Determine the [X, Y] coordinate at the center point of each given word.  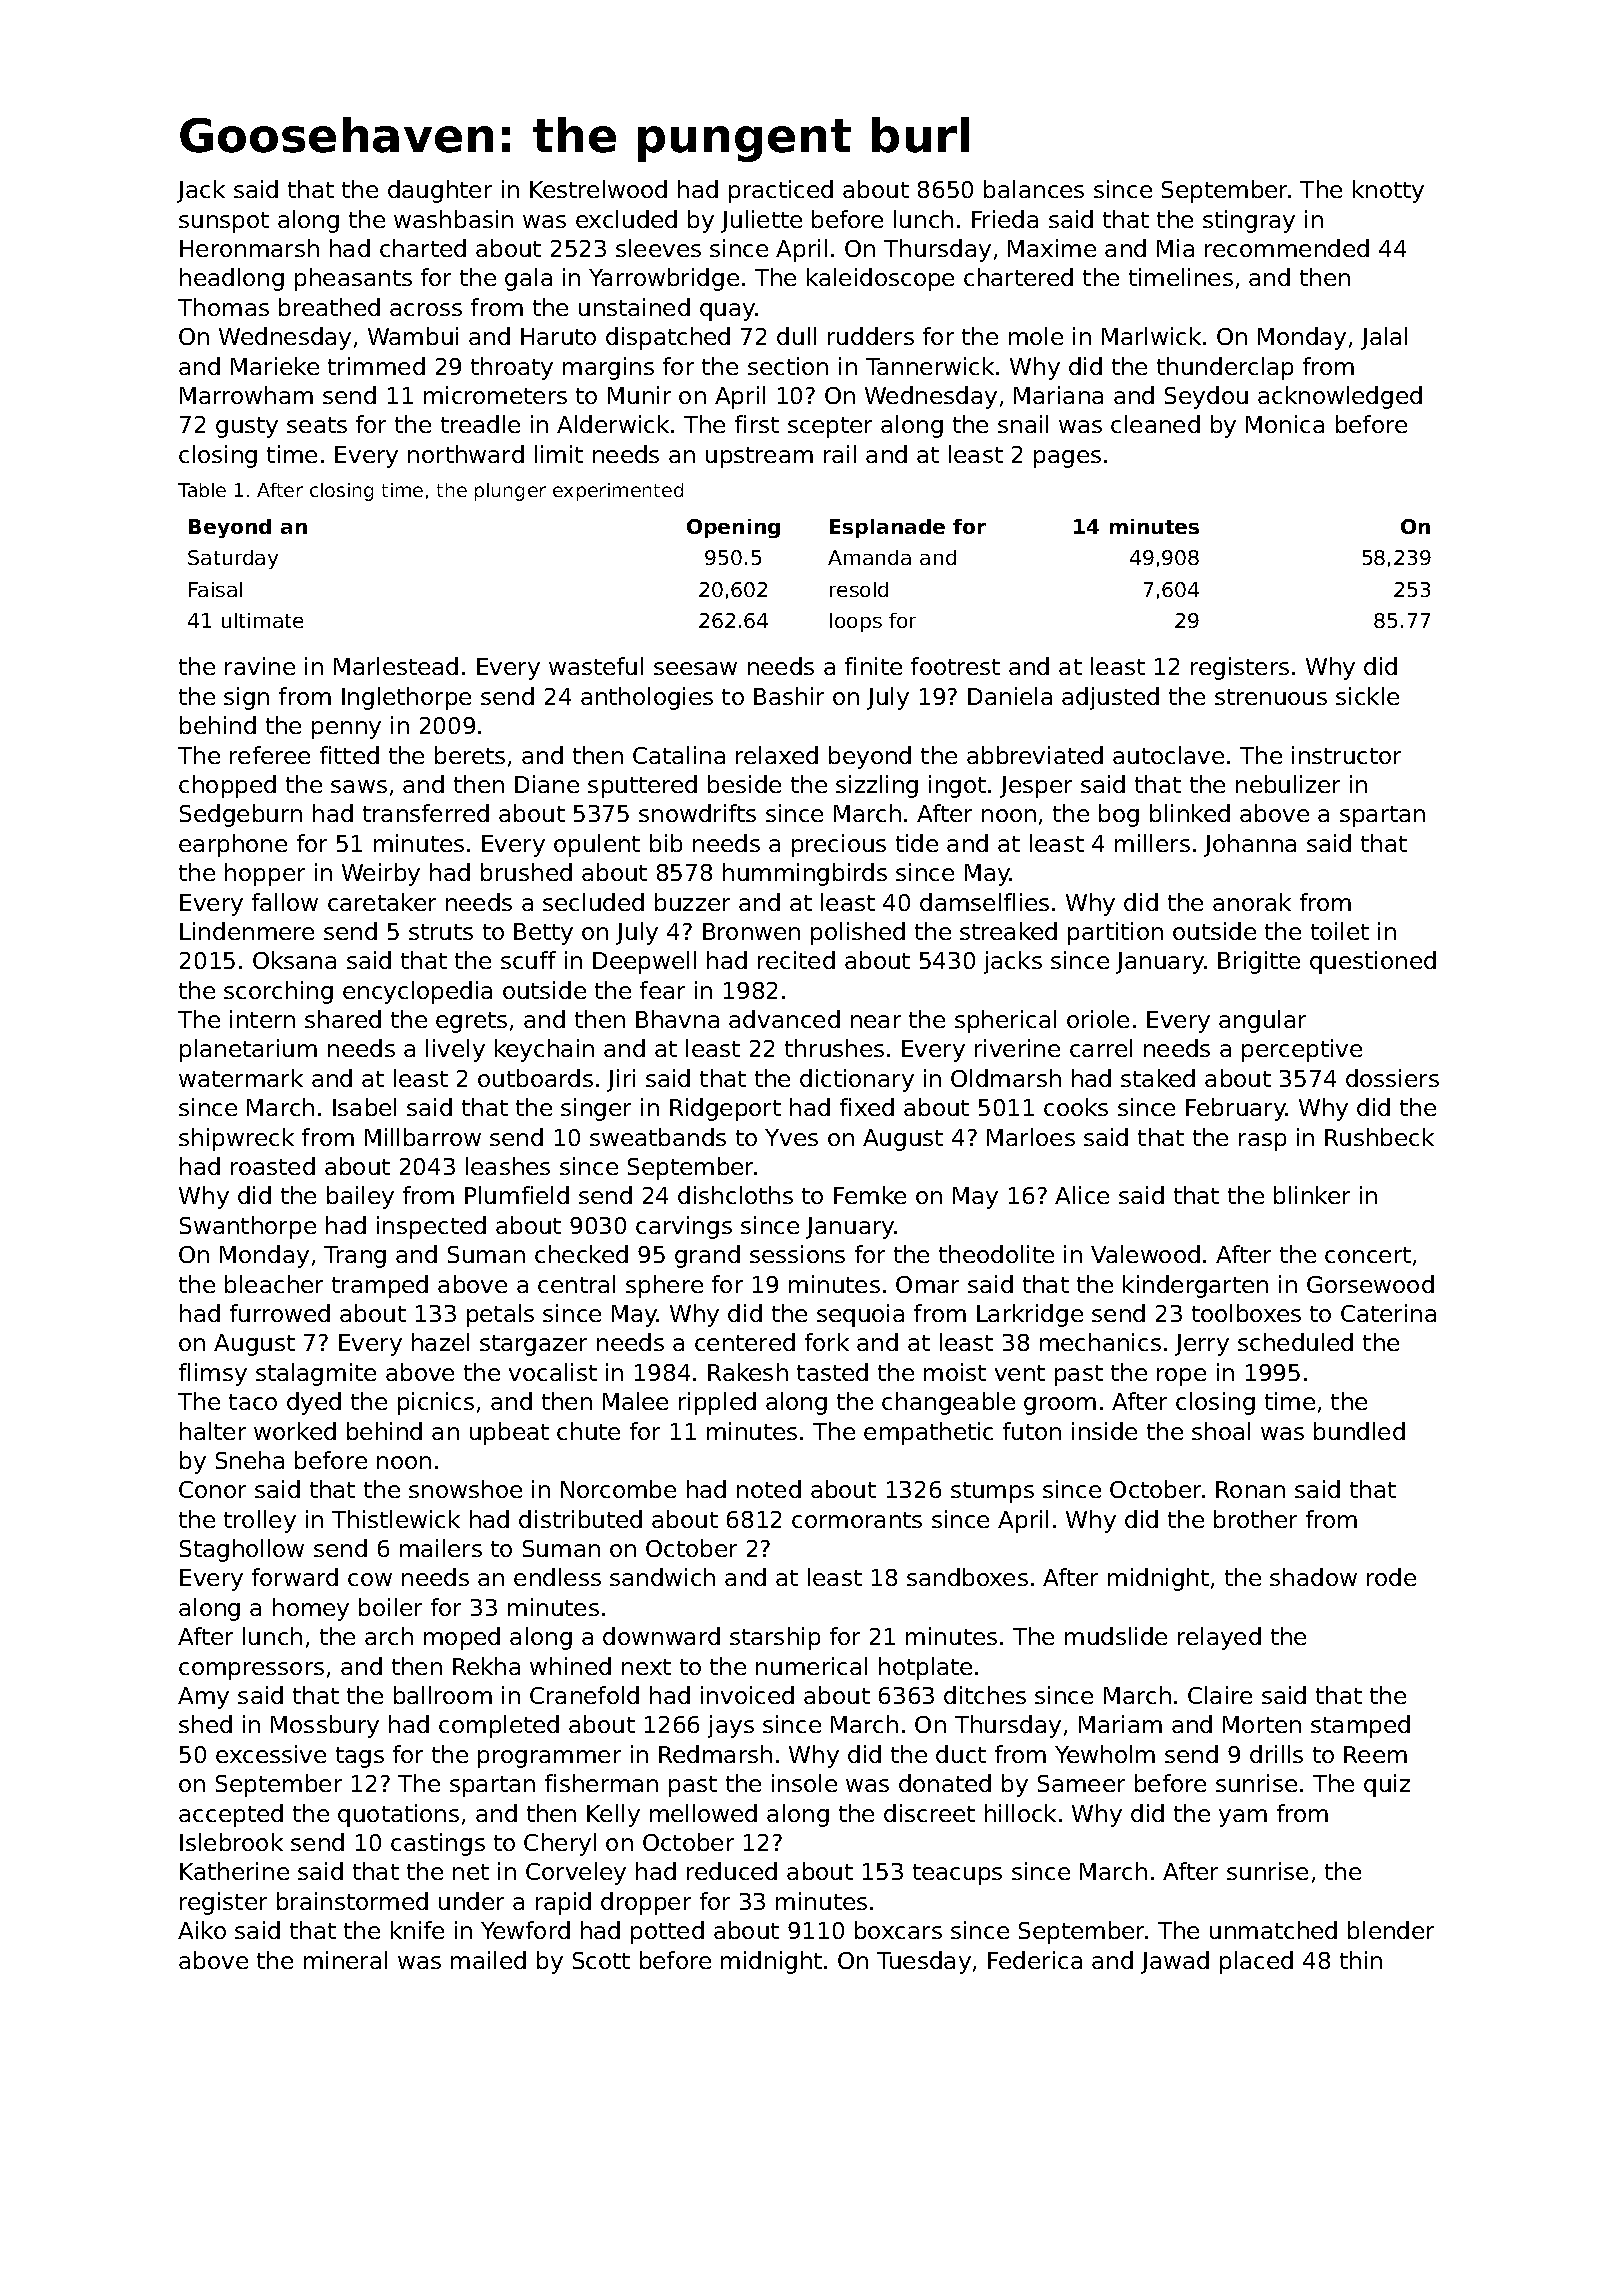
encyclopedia [417, 992]
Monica [1285, 424]
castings [438, 1844]
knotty [1388, 191]
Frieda [1005, 219]
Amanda [869, 557]
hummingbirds [805, 874]
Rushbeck [1379, 1137]
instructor [1346, 755]
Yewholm [1105, 1754]
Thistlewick [396, 1519]
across [426, 309]
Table [202, 490]
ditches [985, 1695]
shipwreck [236, 1139]
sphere [664, 1286]
